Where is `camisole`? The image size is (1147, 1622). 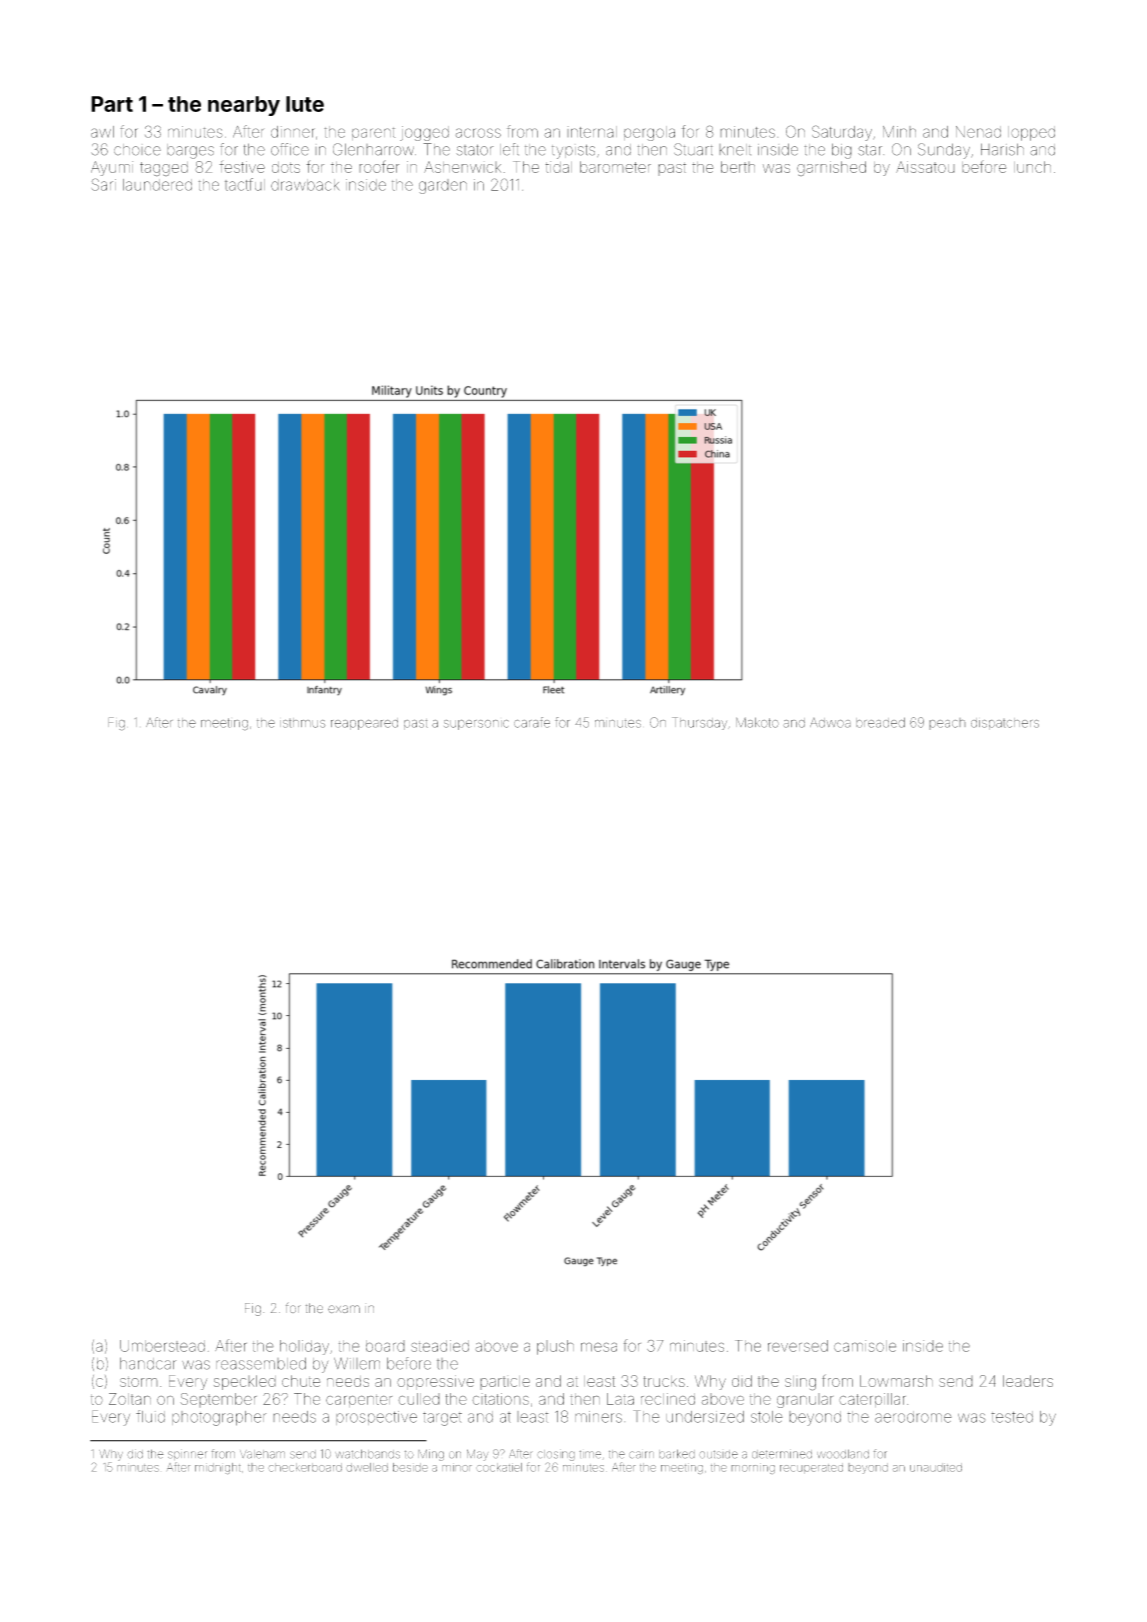 camisole is located at coordinates (865, 1346).
